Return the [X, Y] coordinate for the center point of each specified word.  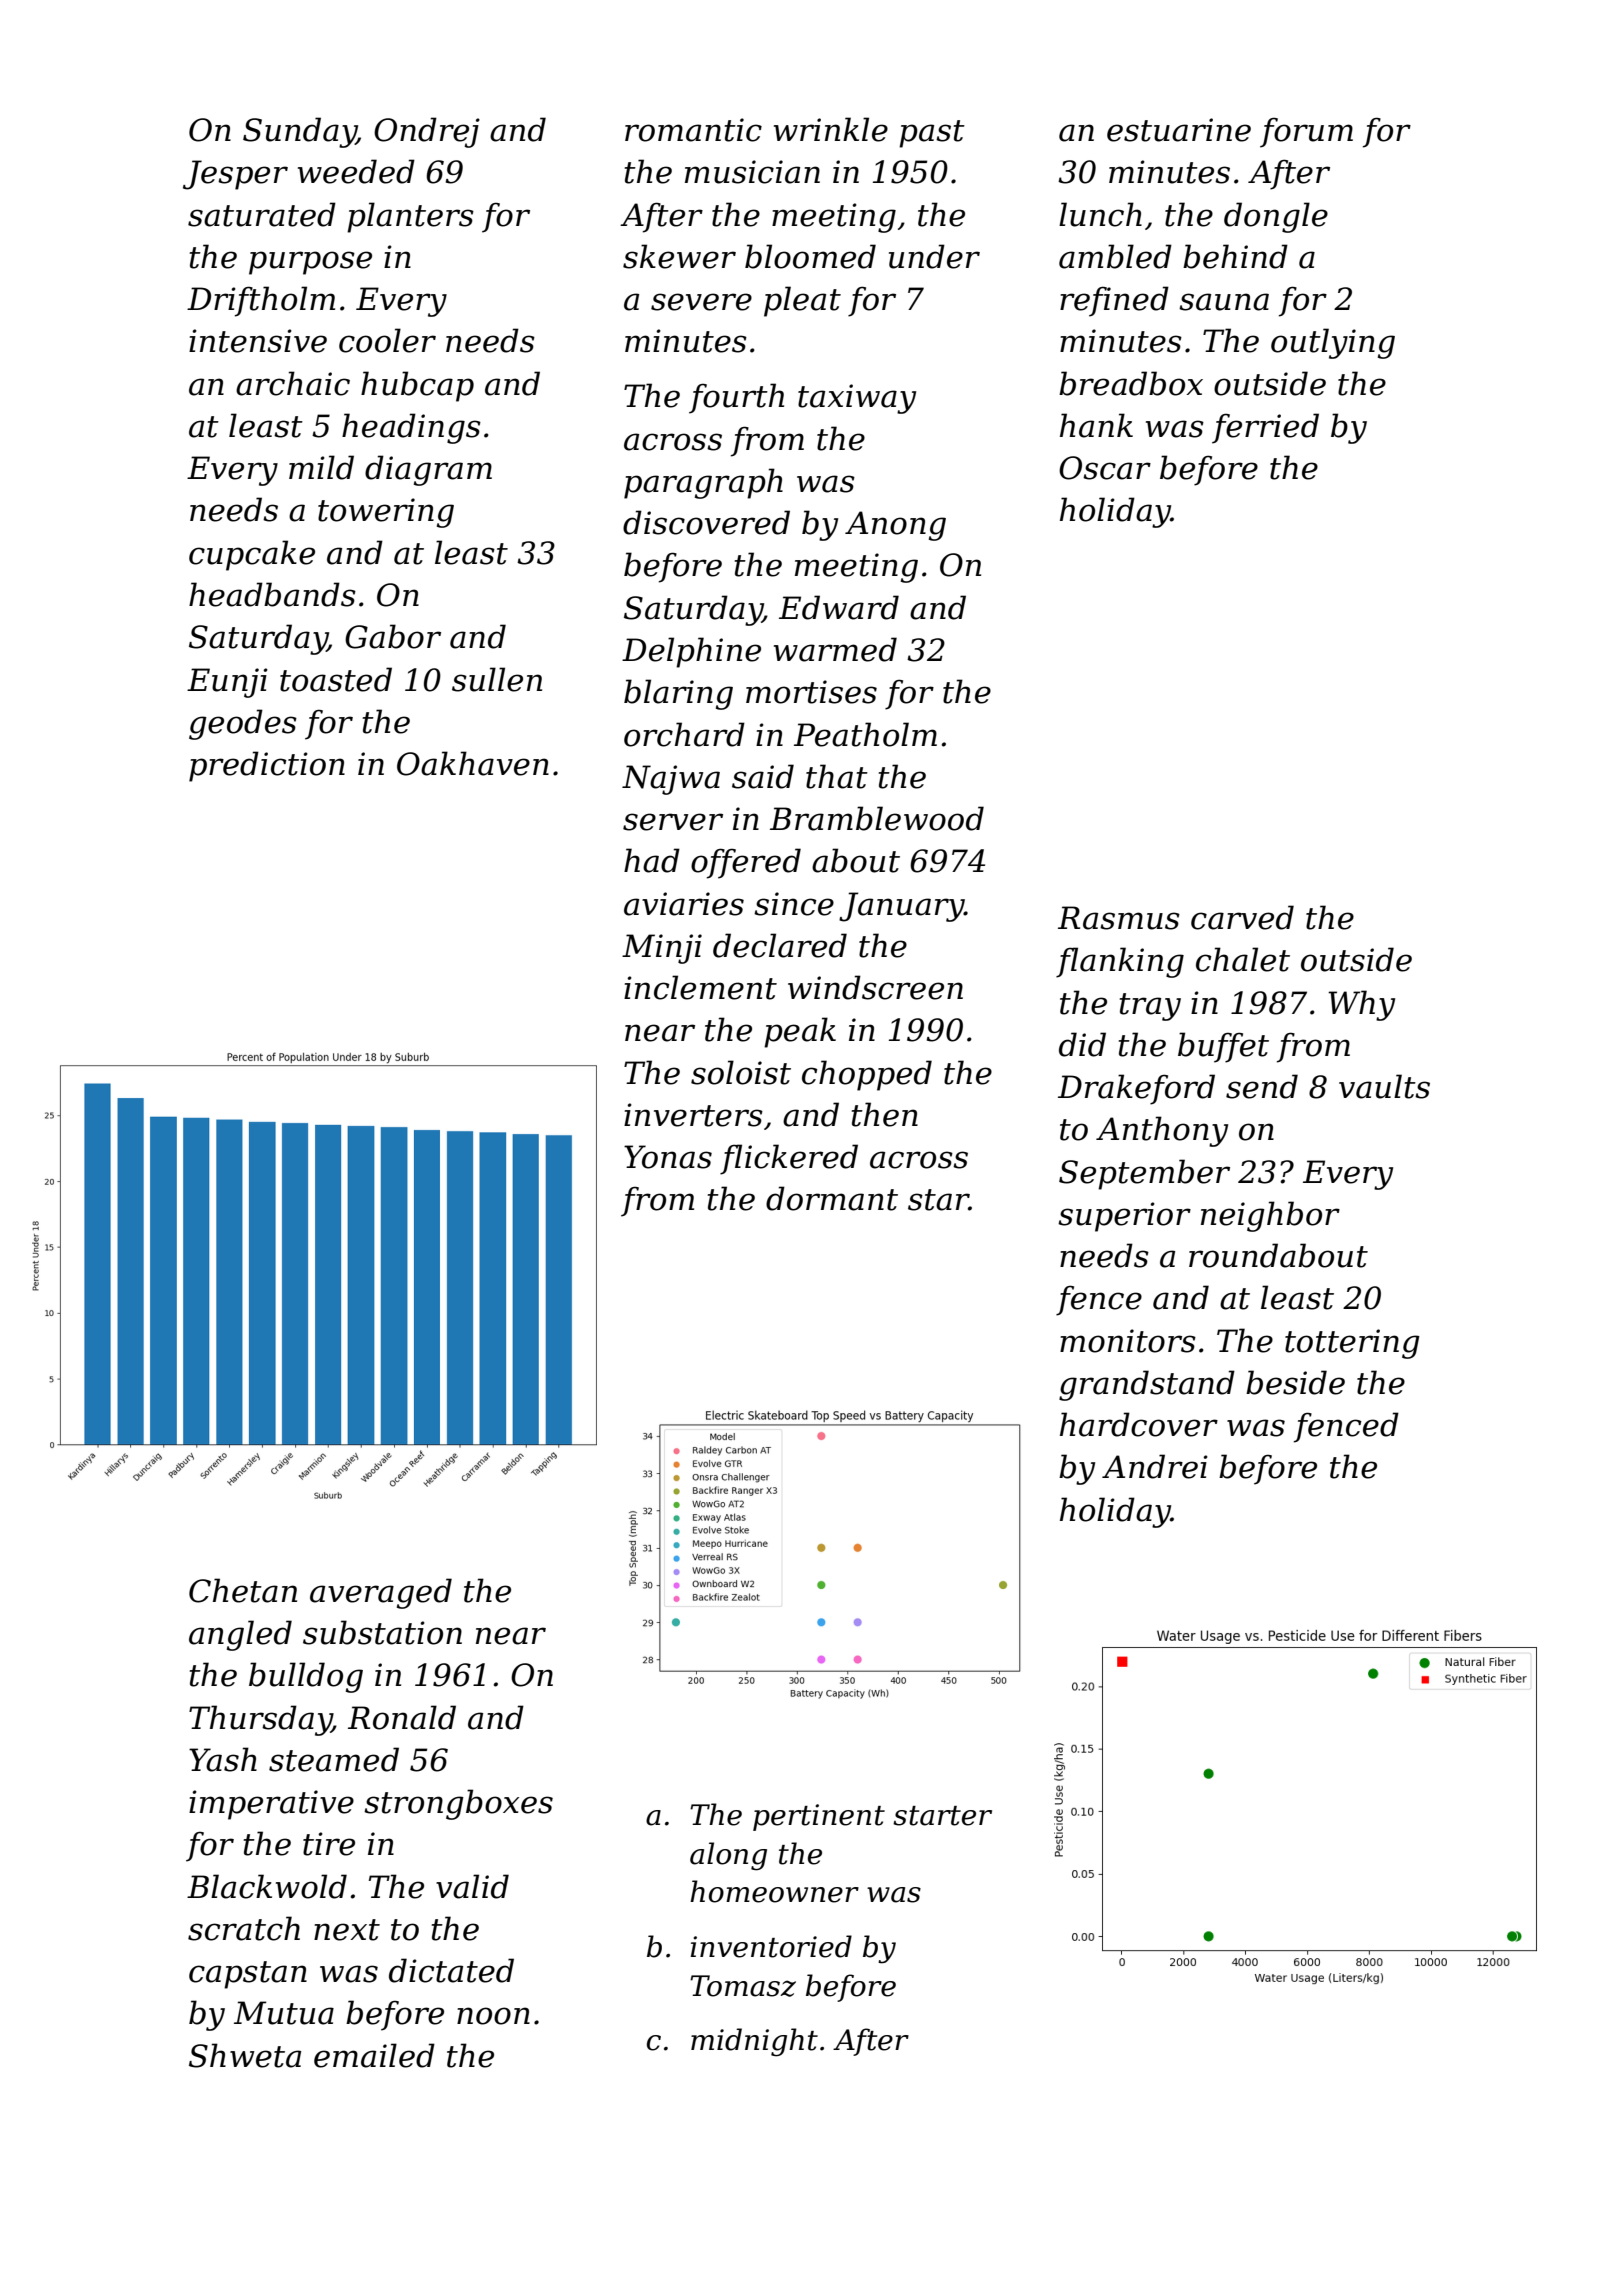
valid [472, 1886]
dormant [832, 1198]
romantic [693, 130]
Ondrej [427, 132]
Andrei [1155, 1466]
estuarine [1179, 130]
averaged [381, 1593]
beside [1295, 1382]
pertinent [819, 1817]
